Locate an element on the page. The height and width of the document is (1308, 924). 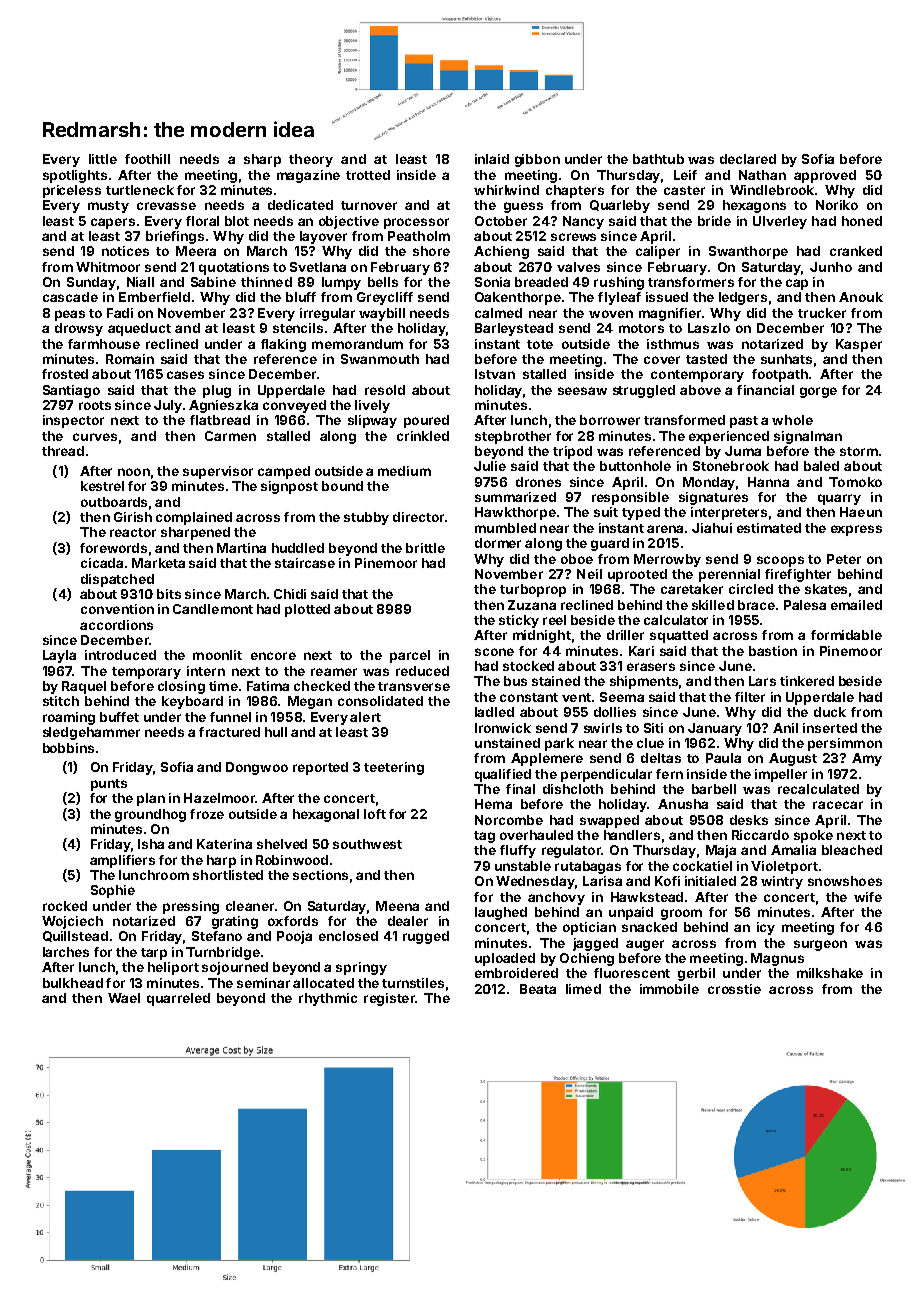
Peter is located at coordinates (844, 559).
